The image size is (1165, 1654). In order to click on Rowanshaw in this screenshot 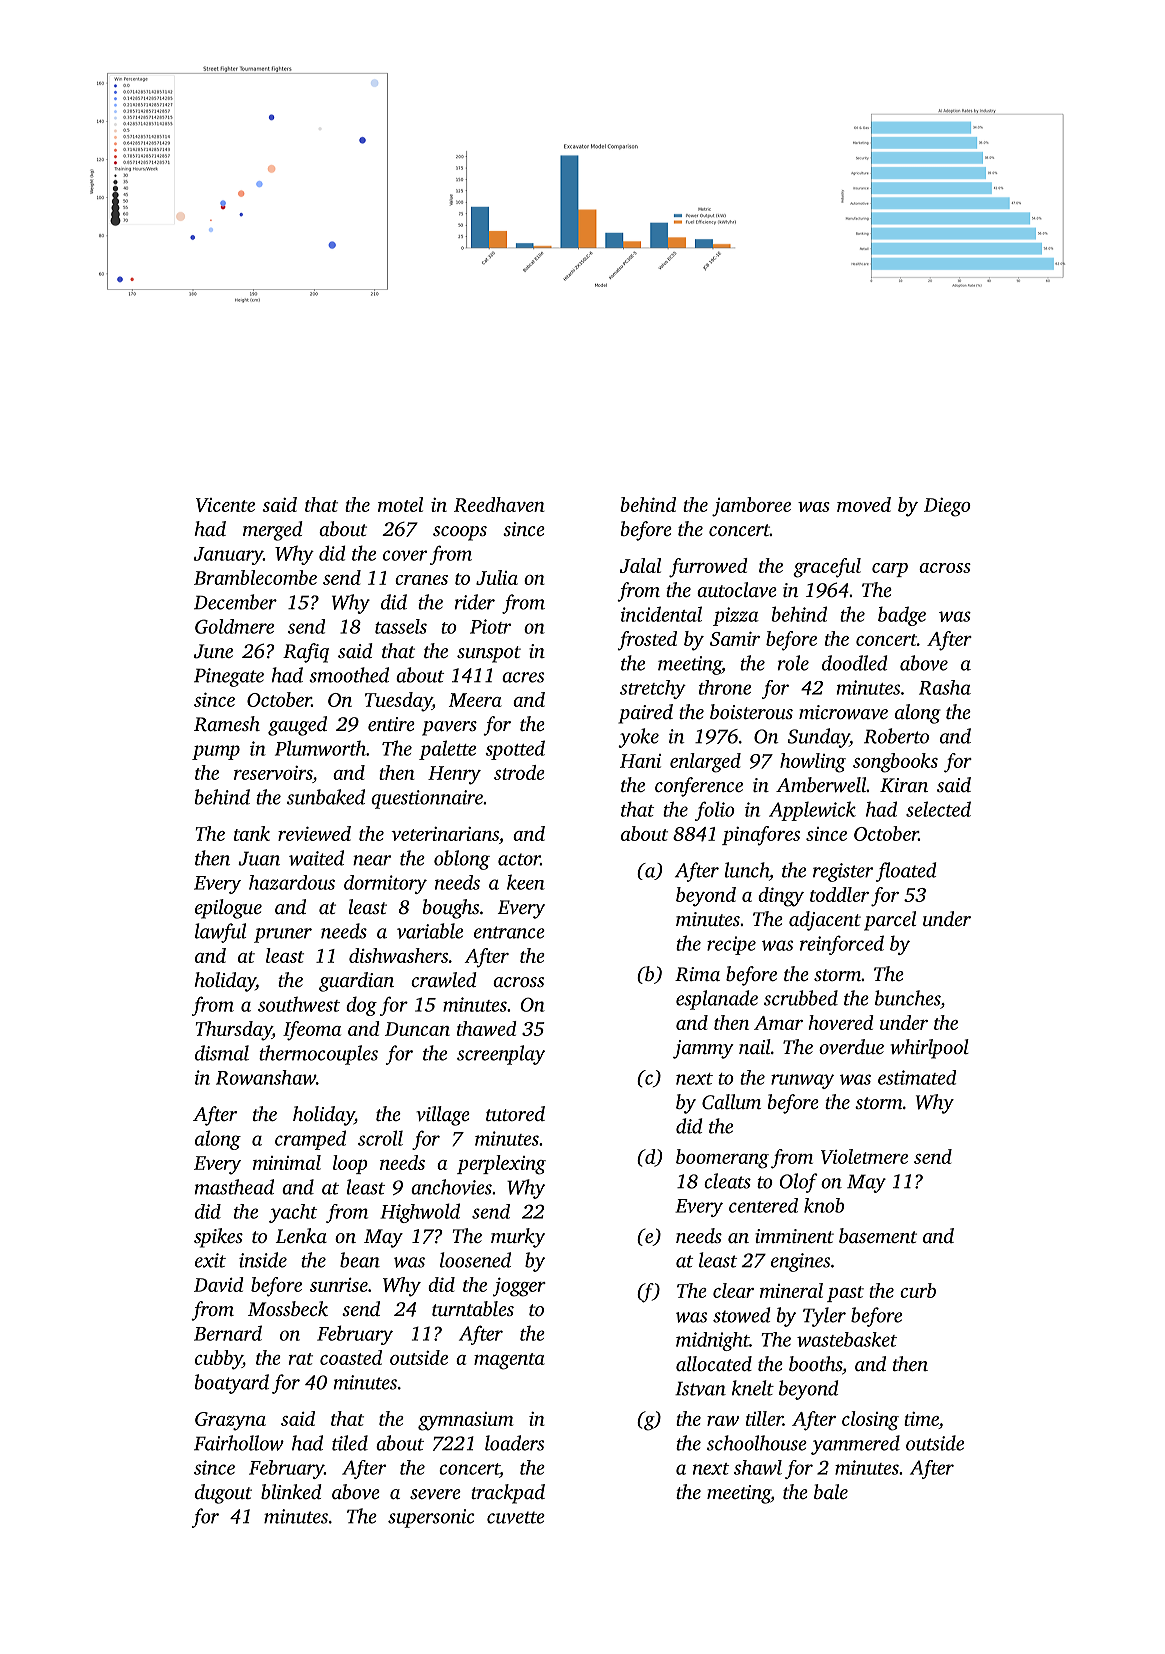, I will do `click(266, 1077)`.
